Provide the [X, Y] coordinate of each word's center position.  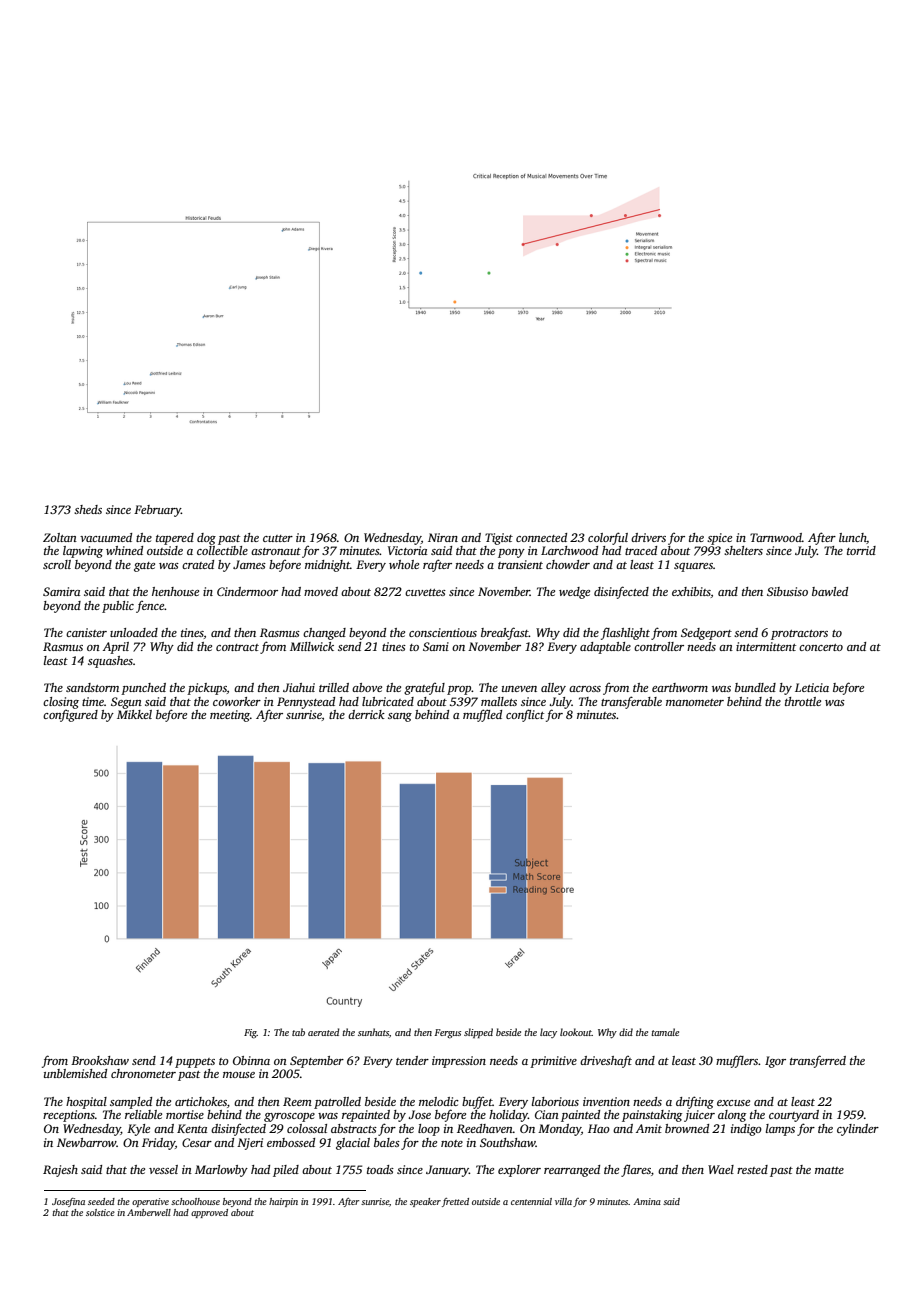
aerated [323, 1032]
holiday [508, 1116]
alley [553, 689]
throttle [803, 701]
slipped [478, 1033]
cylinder [858, 1130]
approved [209, 1213]
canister [86, 632]
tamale [665, 1032]
